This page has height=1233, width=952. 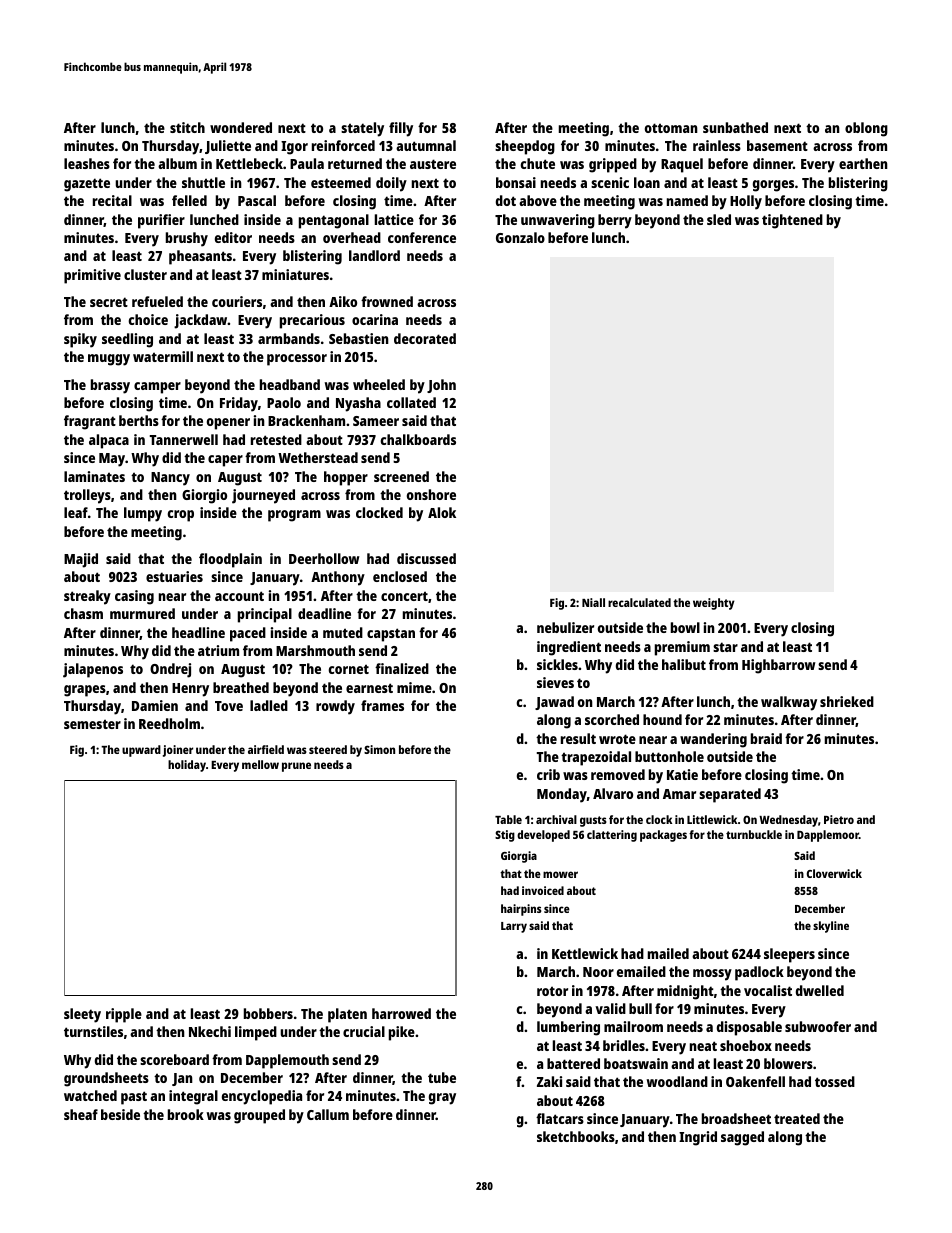 What do you see at coordinates (90, 1095) in the page?
I see `watched` at bounding box center [90, 1095].
